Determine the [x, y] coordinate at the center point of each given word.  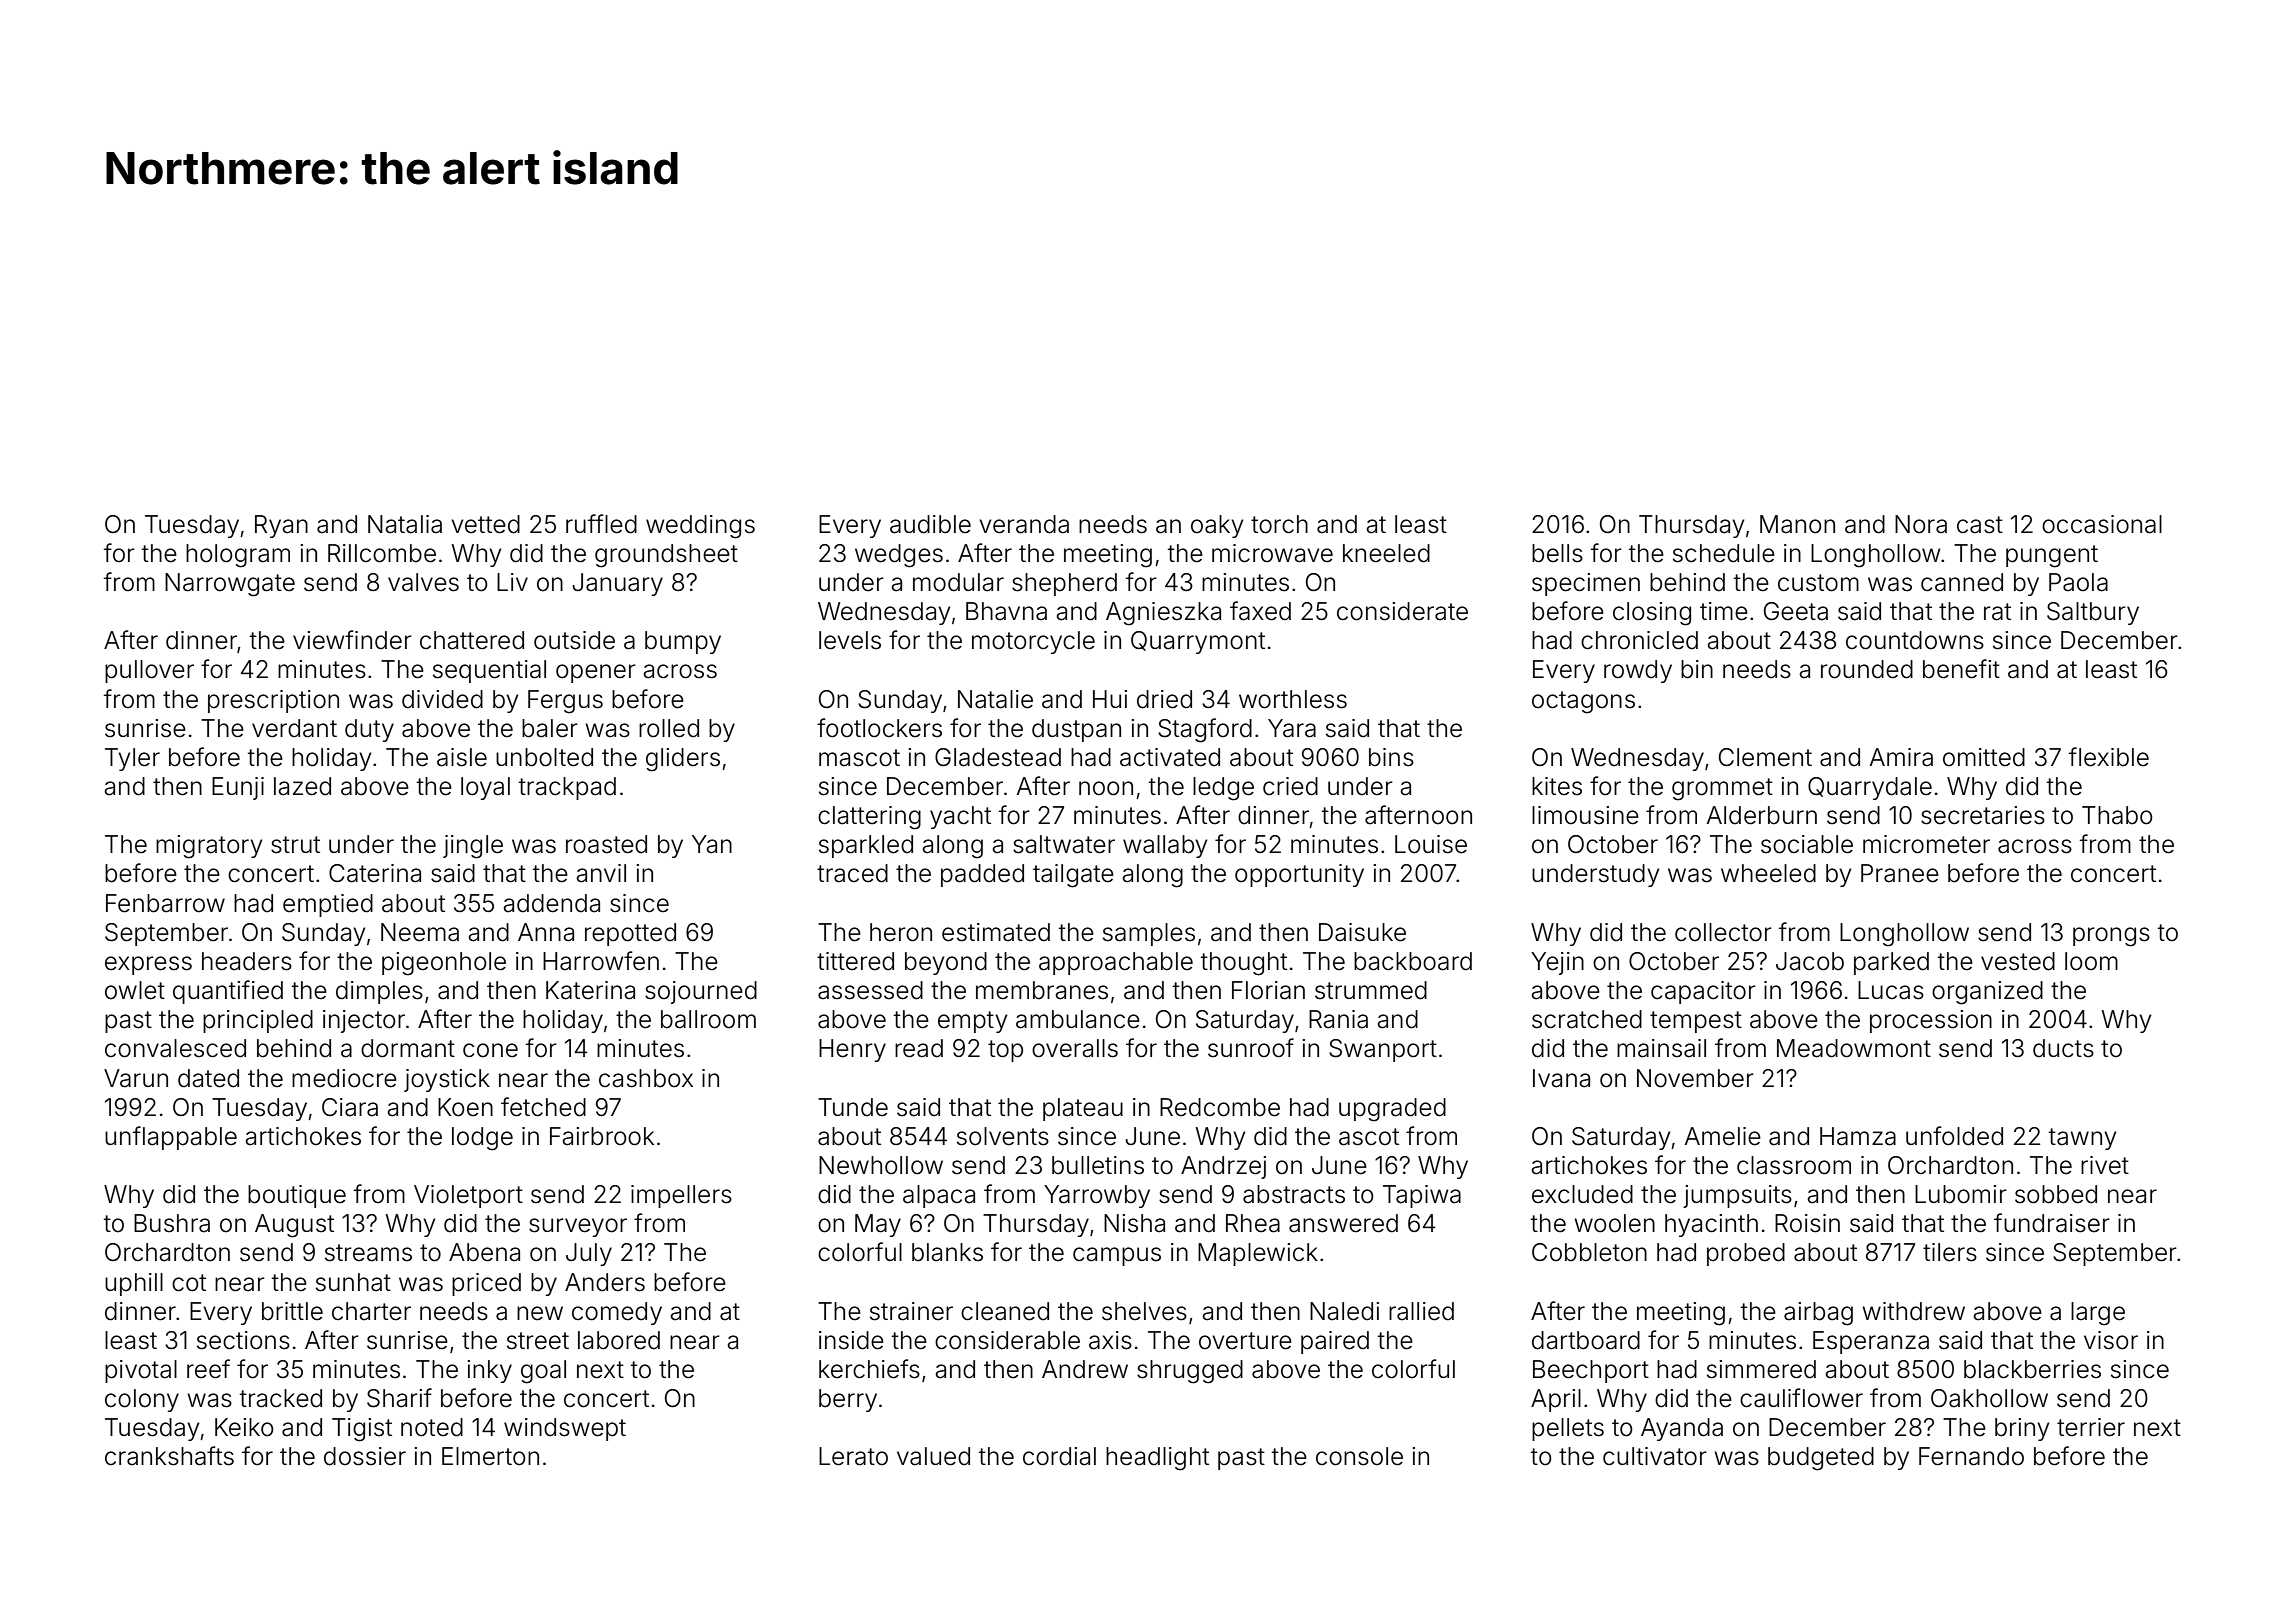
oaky [1217, 526]
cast [1980, 525]
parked [1891, 963]
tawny [2082, 1139]
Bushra [172, 1223]
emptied [328, 905]
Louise [1431, 844]
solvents [1003, 1136]
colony [142, 1400]
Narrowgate [230, 585]
